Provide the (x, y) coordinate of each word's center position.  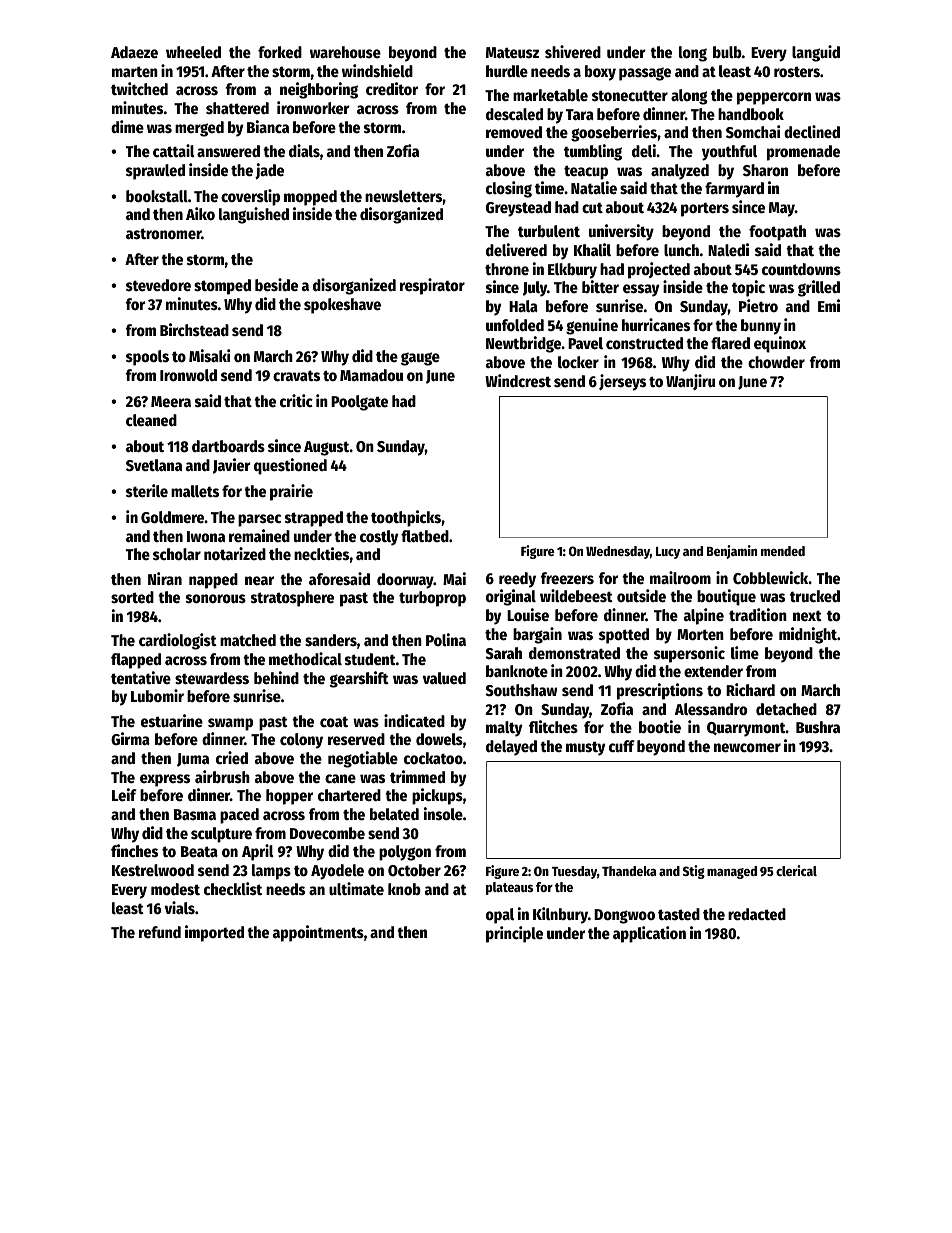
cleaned (151, 420)
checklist (233, 889)
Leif (124, 795)
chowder (776, 362)
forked (280, 52)
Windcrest (518, 381)
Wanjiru (690, 382)
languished (254, 215)
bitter (600, 287)
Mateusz (512, 52)
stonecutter (630, 96)
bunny (761, 327)
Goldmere (173, 517)
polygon (405, 853)
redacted (757, 914)
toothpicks (406, 518)
